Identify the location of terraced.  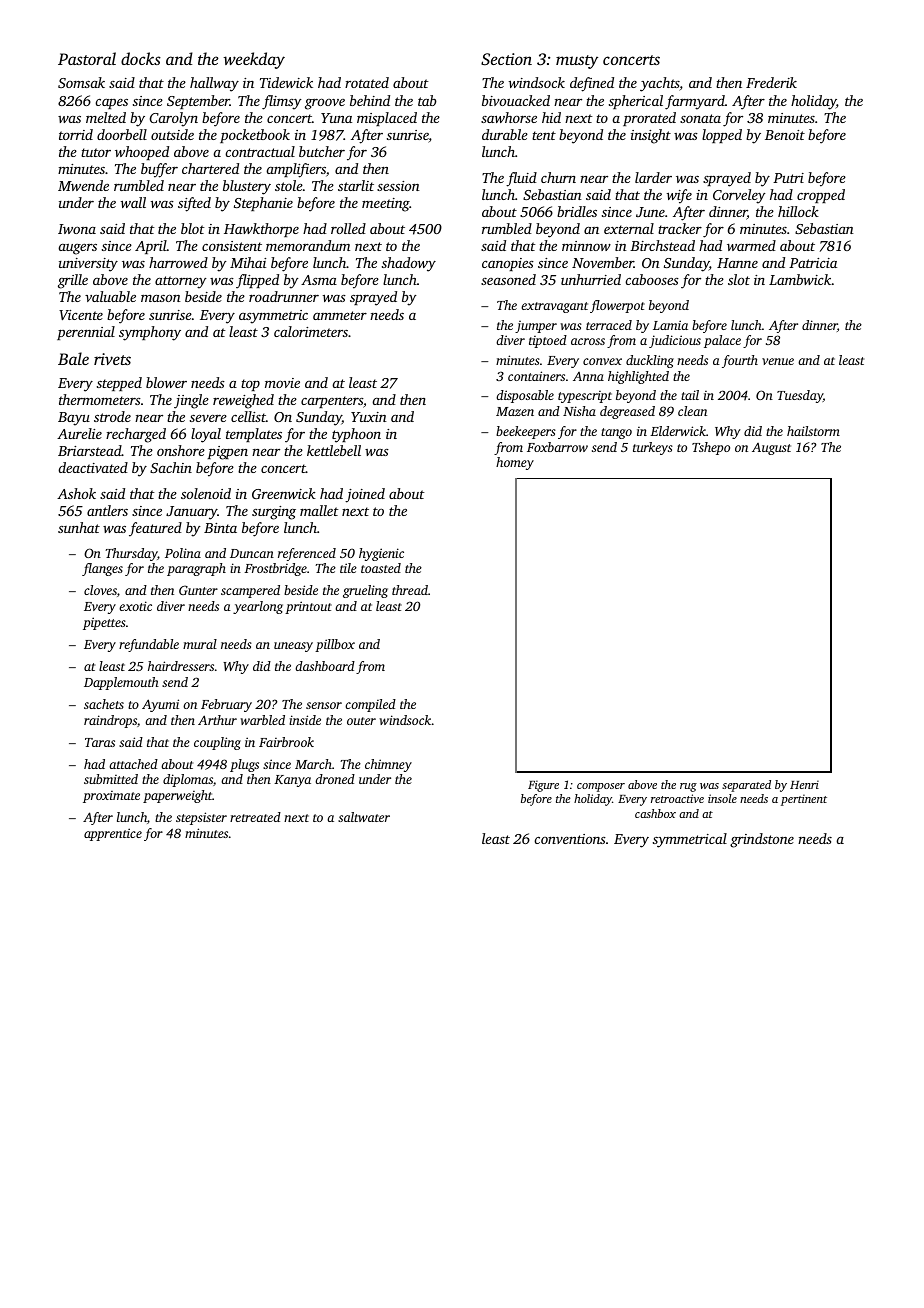
(609, 325).
